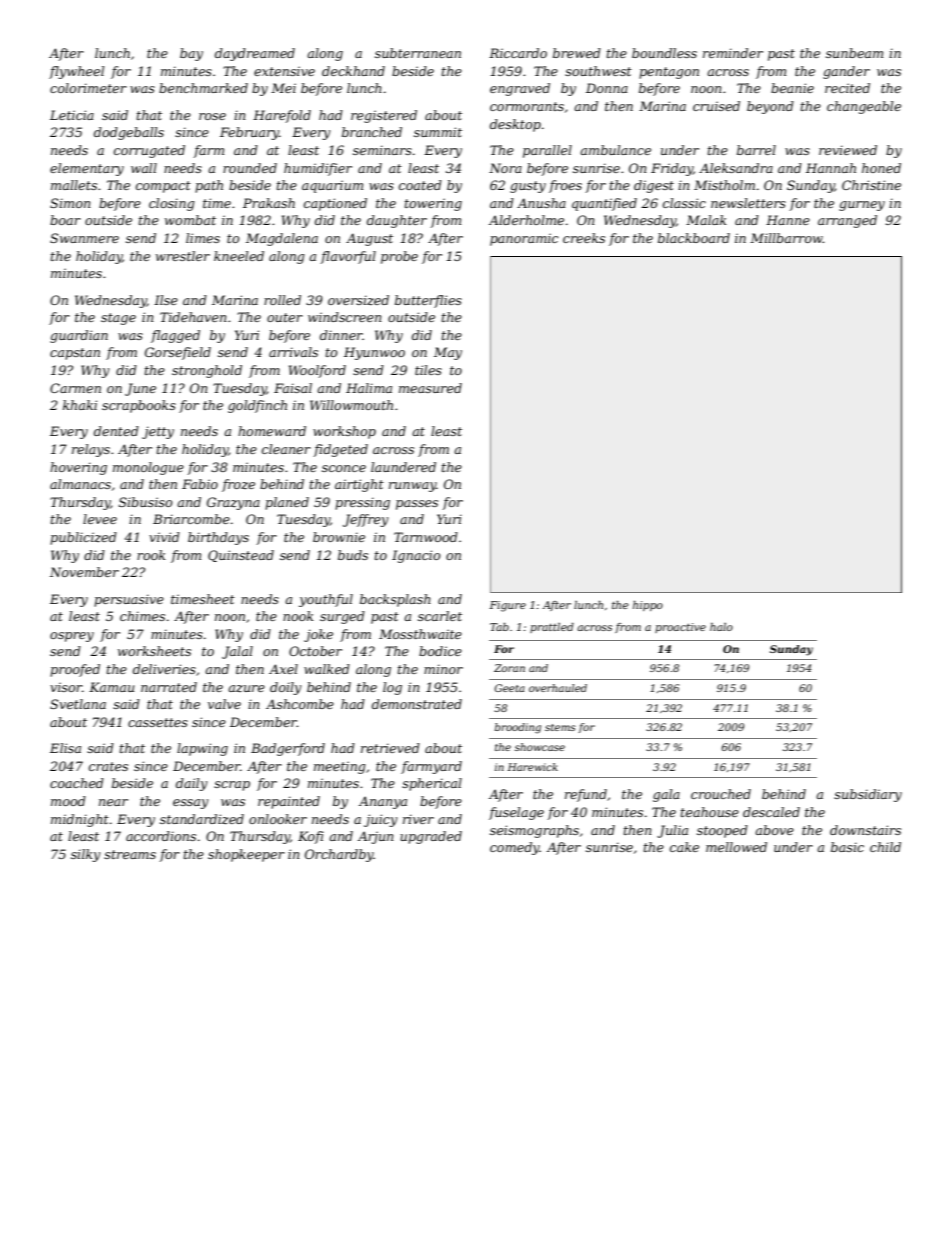 The width and height of the screenshot is (952, 1233). I want to click on Millbarrow, so click(786, 238).
